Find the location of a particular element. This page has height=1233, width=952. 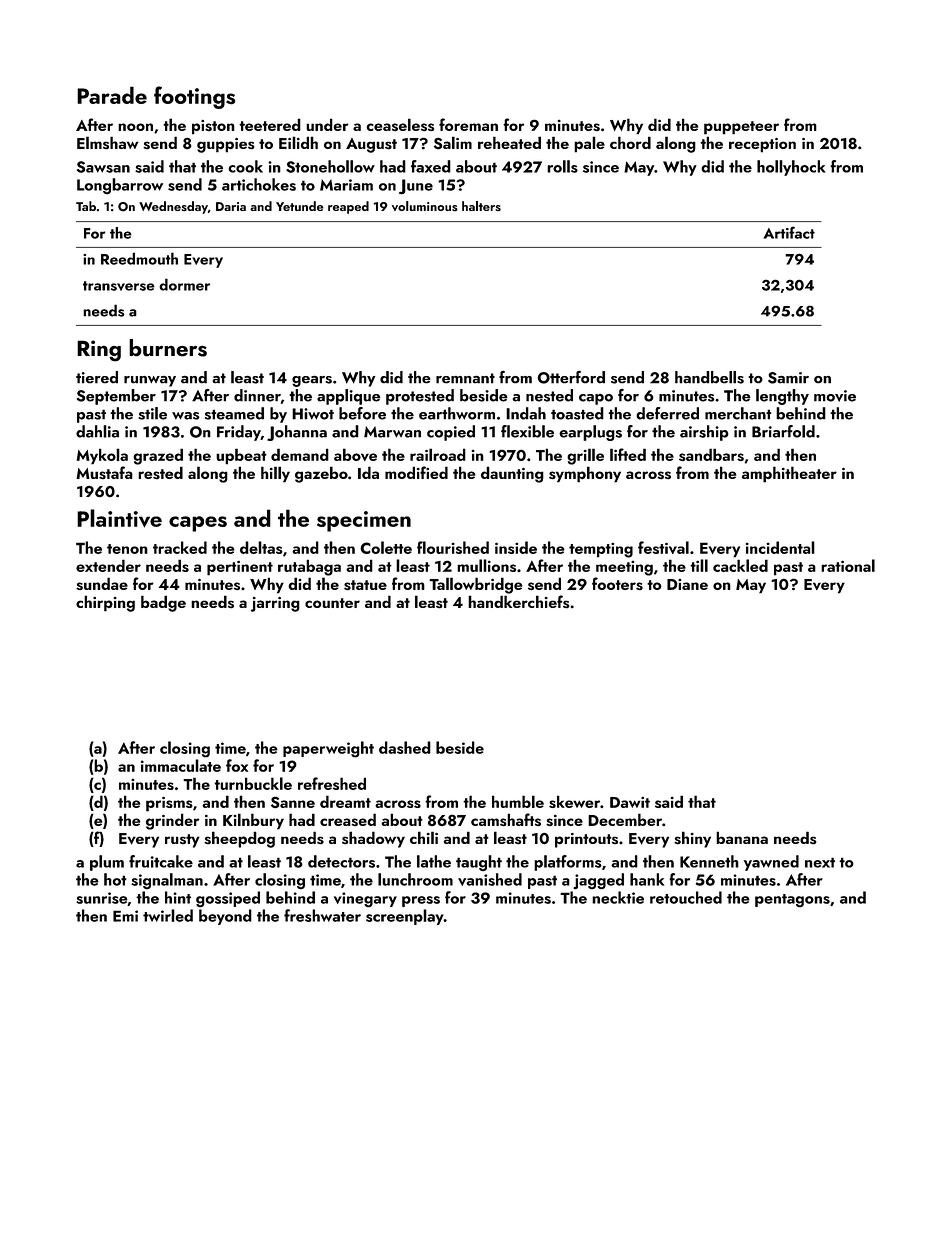

merchant is located at coordinates (738, 413).
